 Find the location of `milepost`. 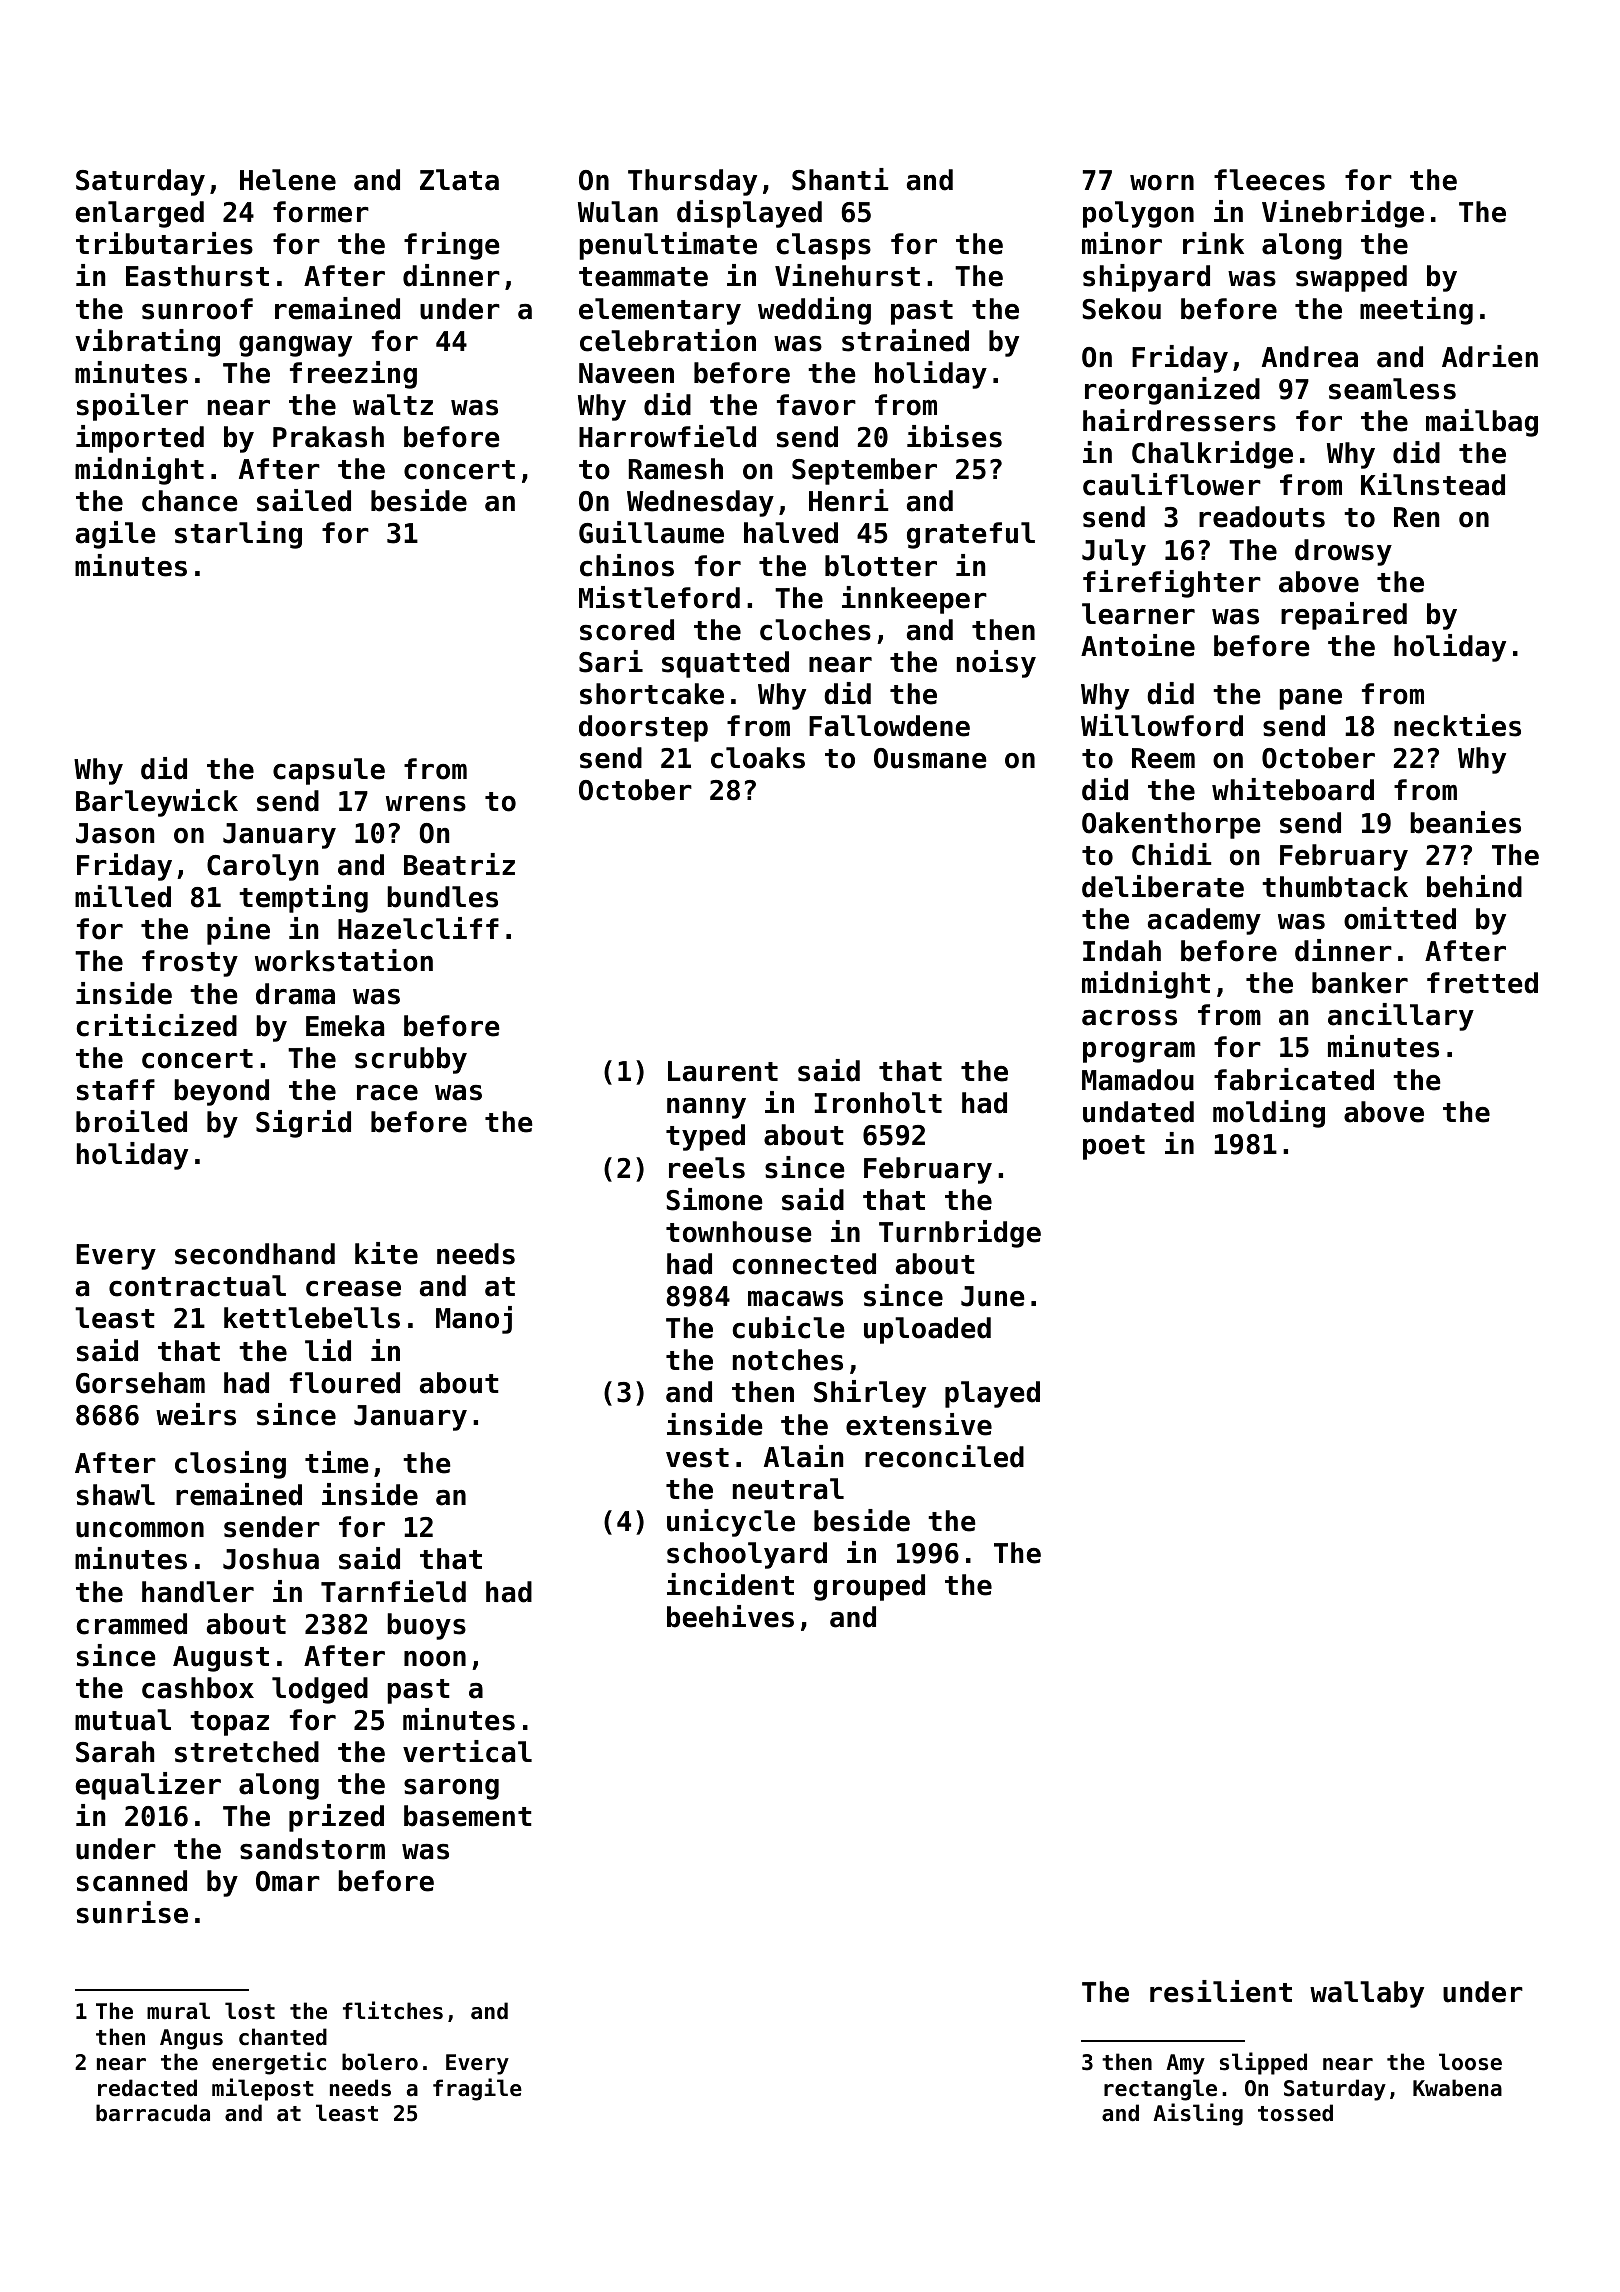

milepost is located at coordinates (263, 2089).
